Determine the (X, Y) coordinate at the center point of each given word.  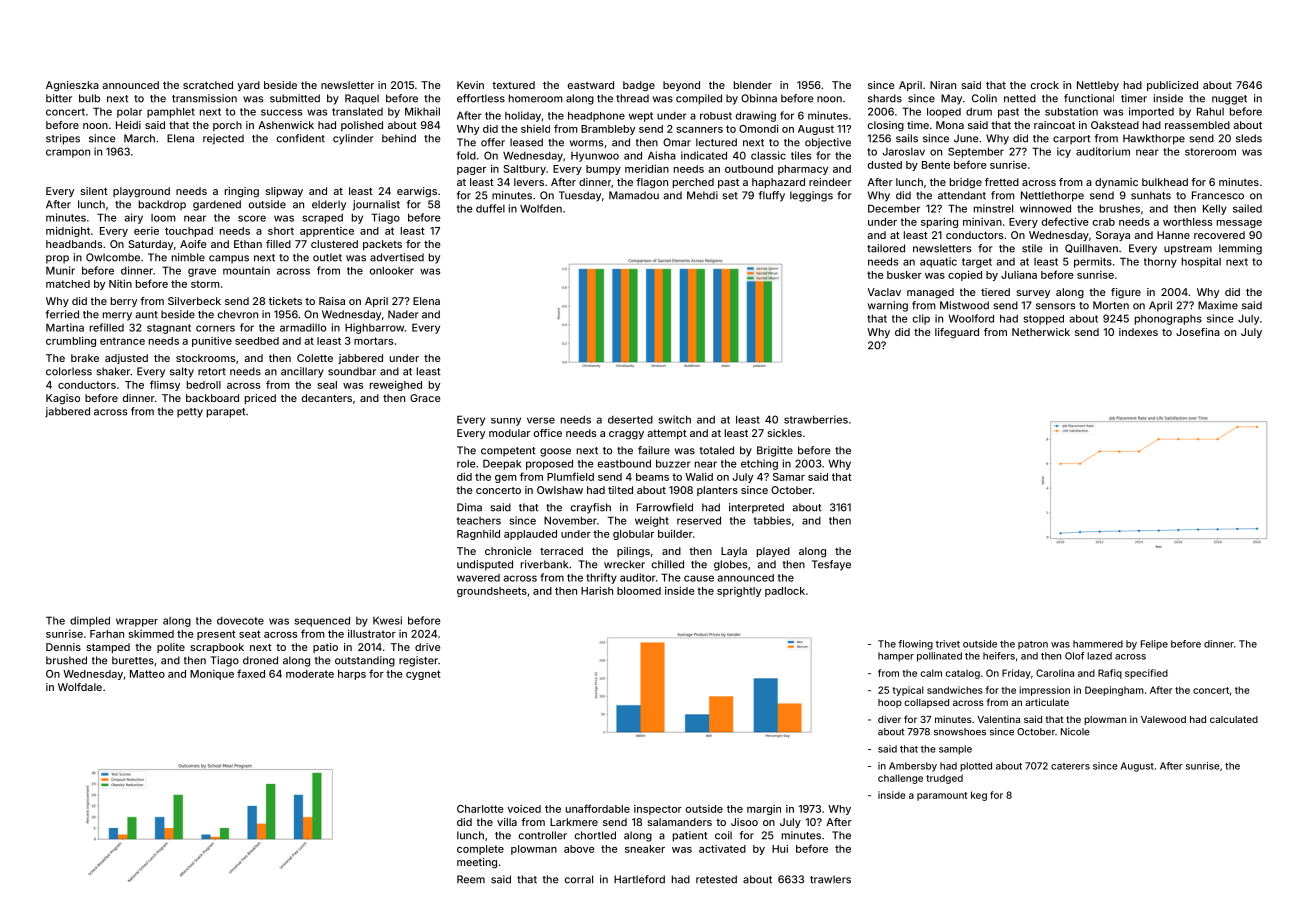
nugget (1229, 100)
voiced (524, 809)
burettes (133, 660)
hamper (896, 657)
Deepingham (1114, 691)
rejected (223, 139)
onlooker (392, 270)
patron (1033, 645)
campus (229, 259)
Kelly (1215, 209)
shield (535, 129)
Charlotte (480, 809)
